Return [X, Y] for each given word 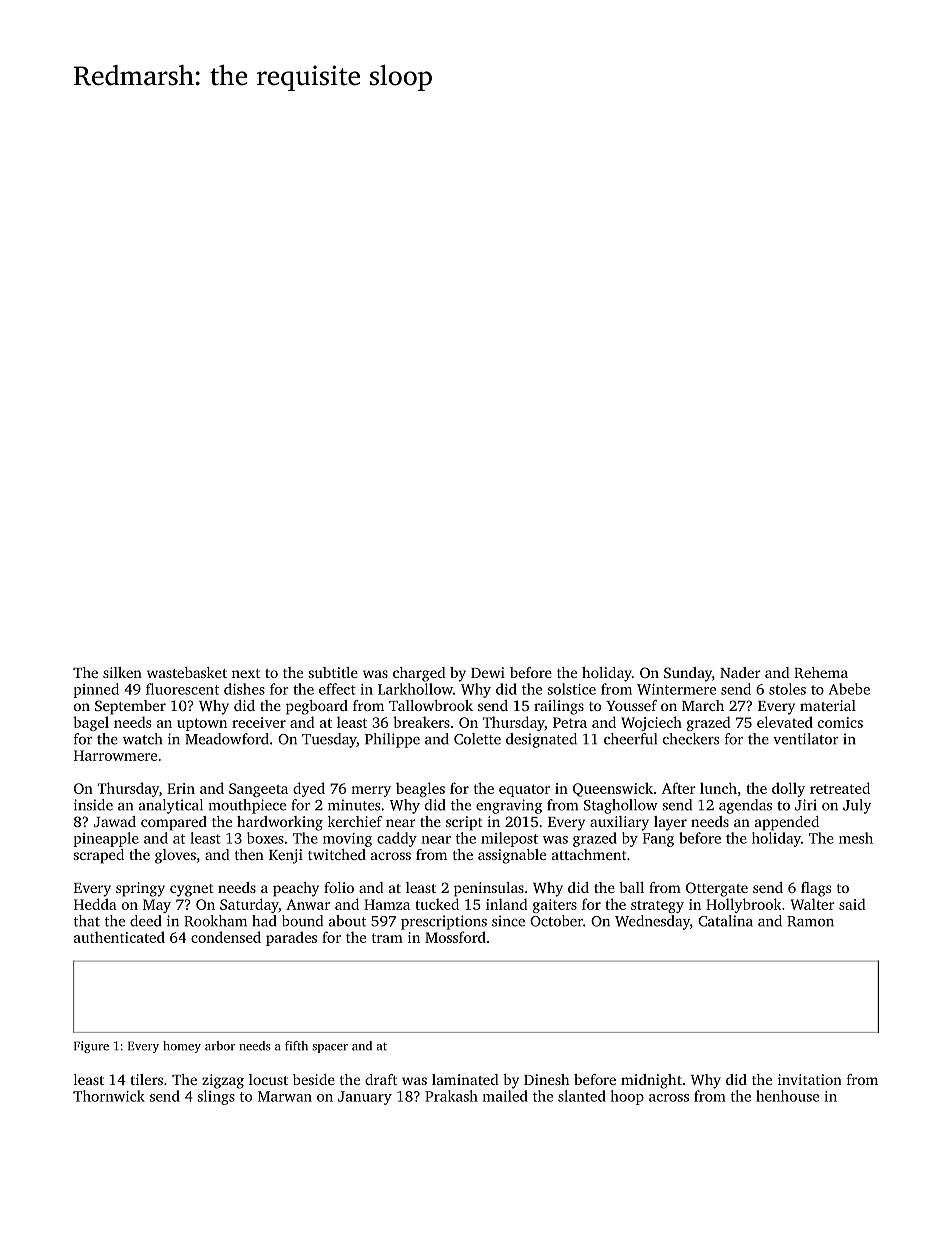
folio [339, 887]
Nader [740, 672]
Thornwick [109, 1096]
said [852, 904]
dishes [244, 689]
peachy [296, 889]
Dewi [488, 672]
